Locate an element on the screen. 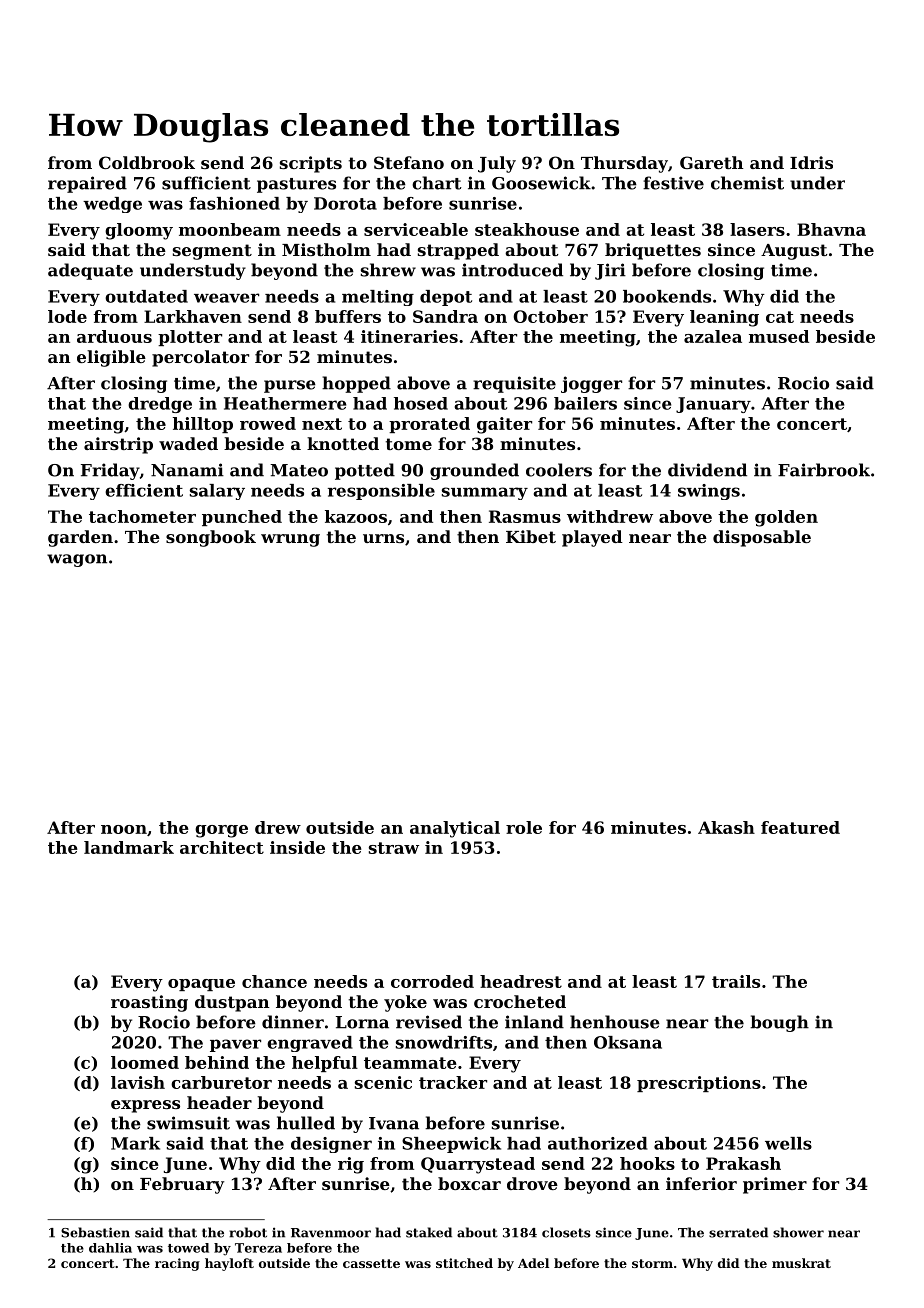  trails is located at coordinates (736, 981).
